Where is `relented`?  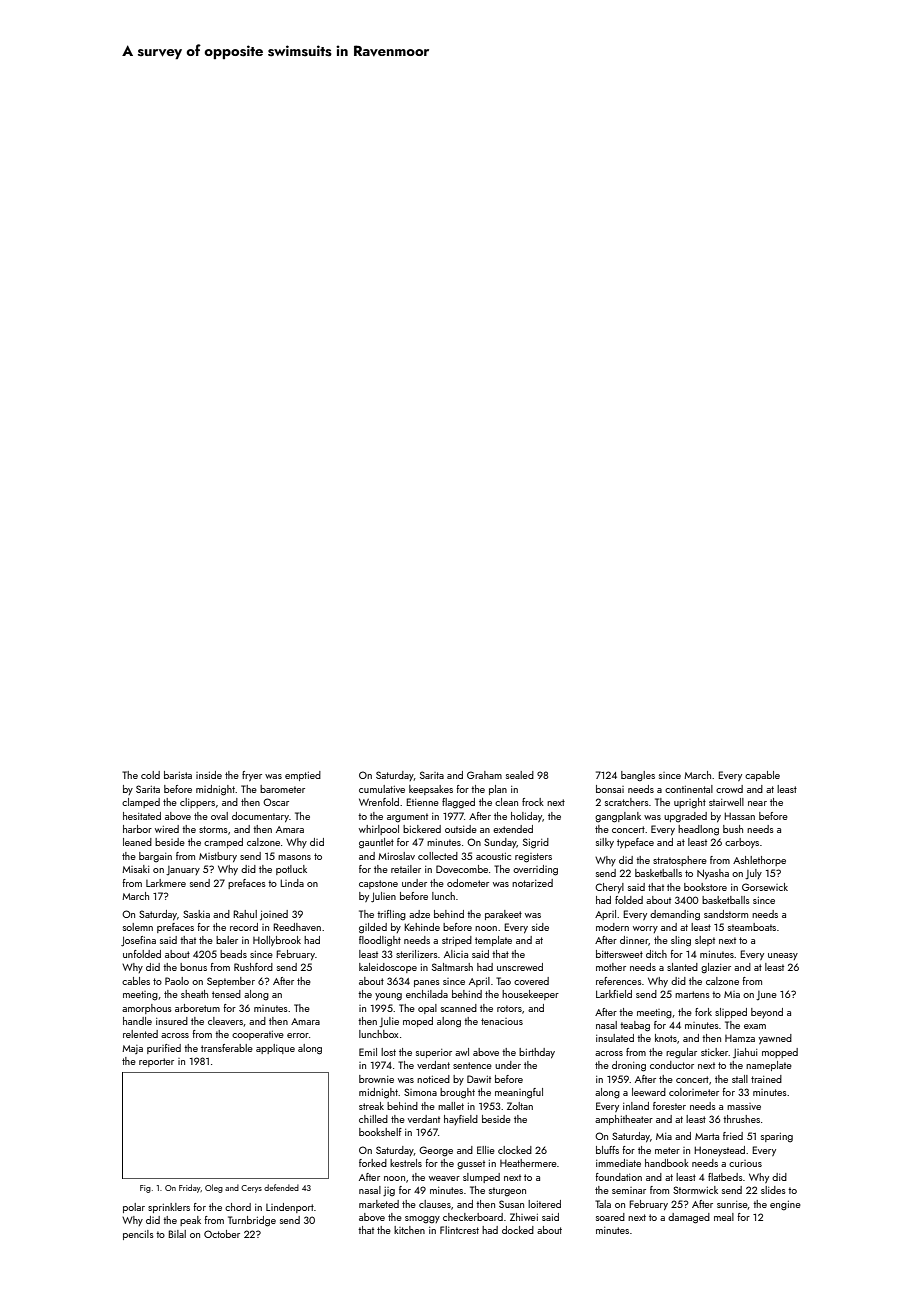
relented is located at coordinates (140, 1034).
